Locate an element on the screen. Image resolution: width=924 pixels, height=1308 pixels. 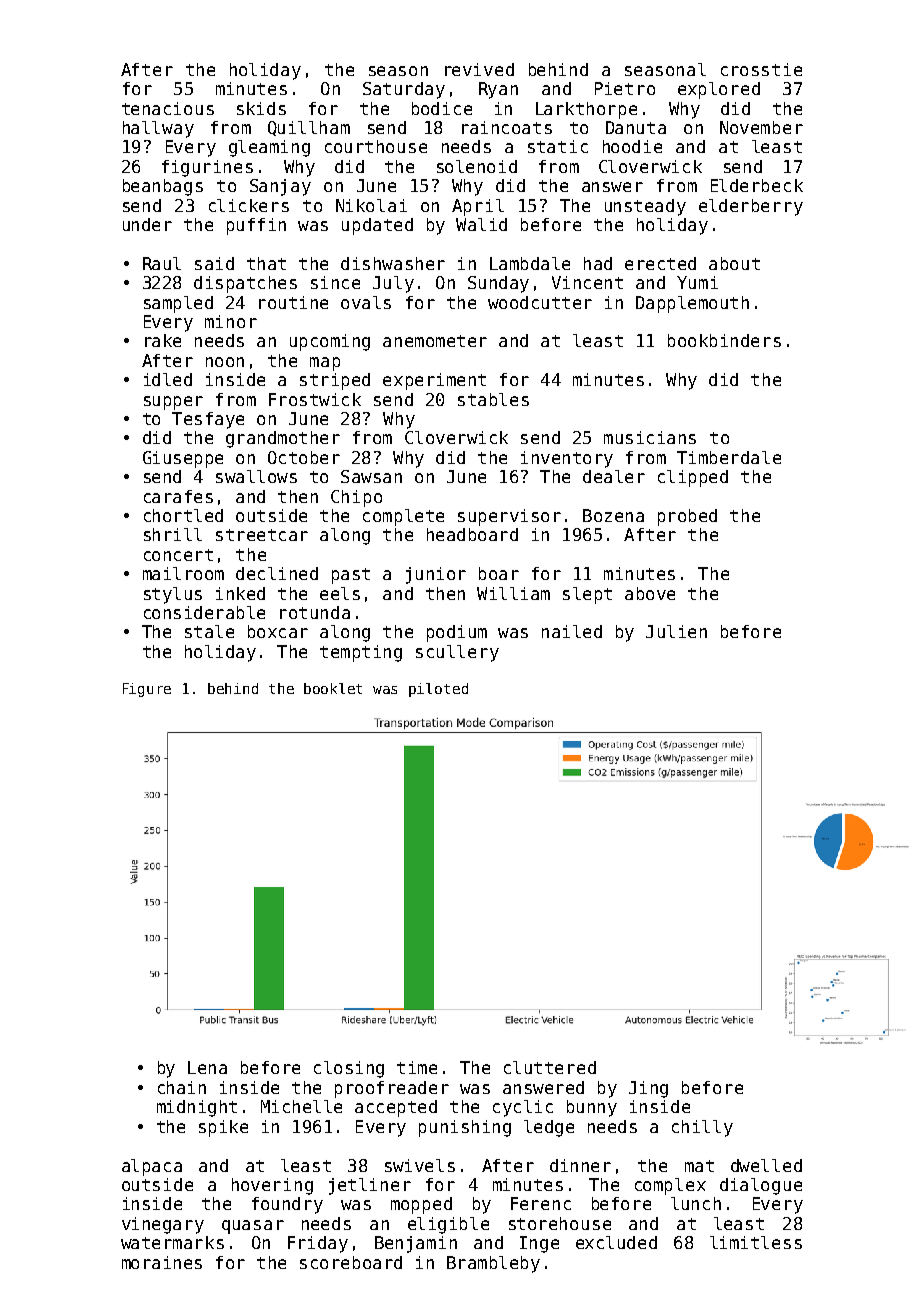
Dapplemouth is located at coordinates (692, 304).
